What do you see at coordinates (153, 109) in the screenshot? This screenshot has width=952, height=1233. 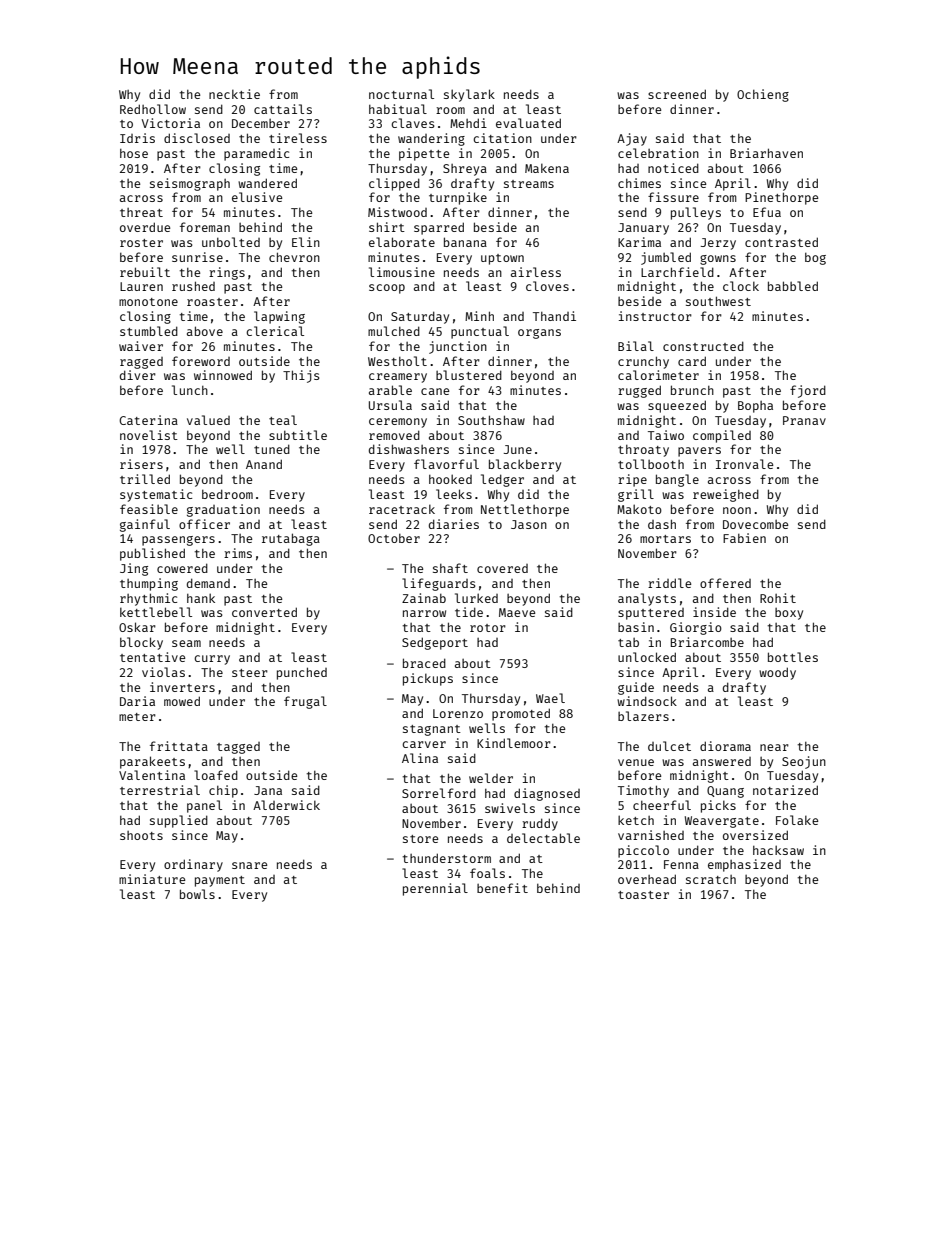 I see `Redhollow` at bounding box center [153, 109].
